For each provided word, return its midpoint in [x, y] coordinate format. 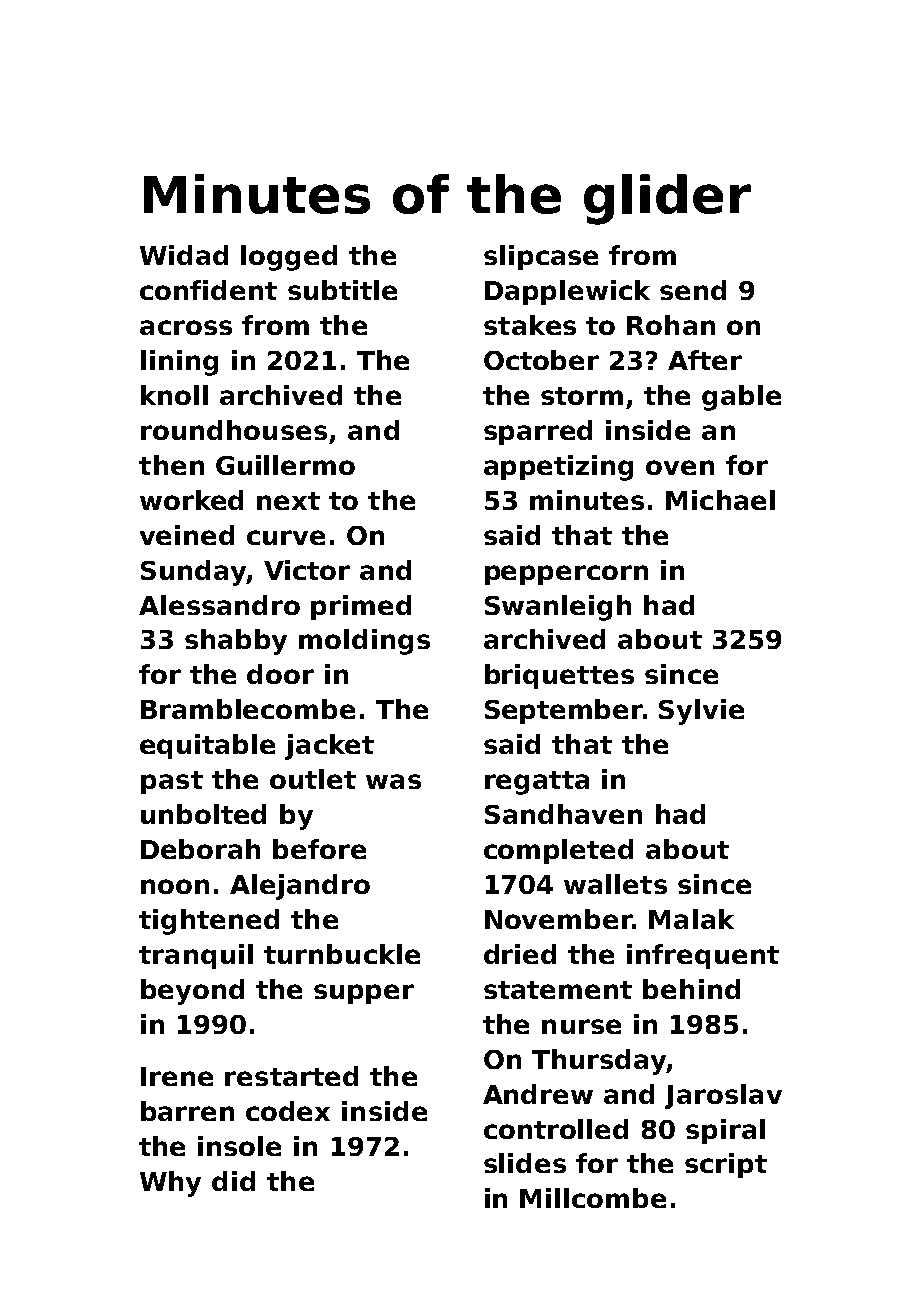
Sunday [193, 573]
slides [525, 1163]
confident [208, 290]
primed [361, 607]
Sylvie [701, 712]
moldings [364, 642]
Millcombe [593, 1198]
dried [520, 954]
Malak [691, 919]
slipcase [541, 257]
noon [175, 886]
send [693, 290]
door [280, 674]
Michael [720, 500]
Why [170, 1184]
